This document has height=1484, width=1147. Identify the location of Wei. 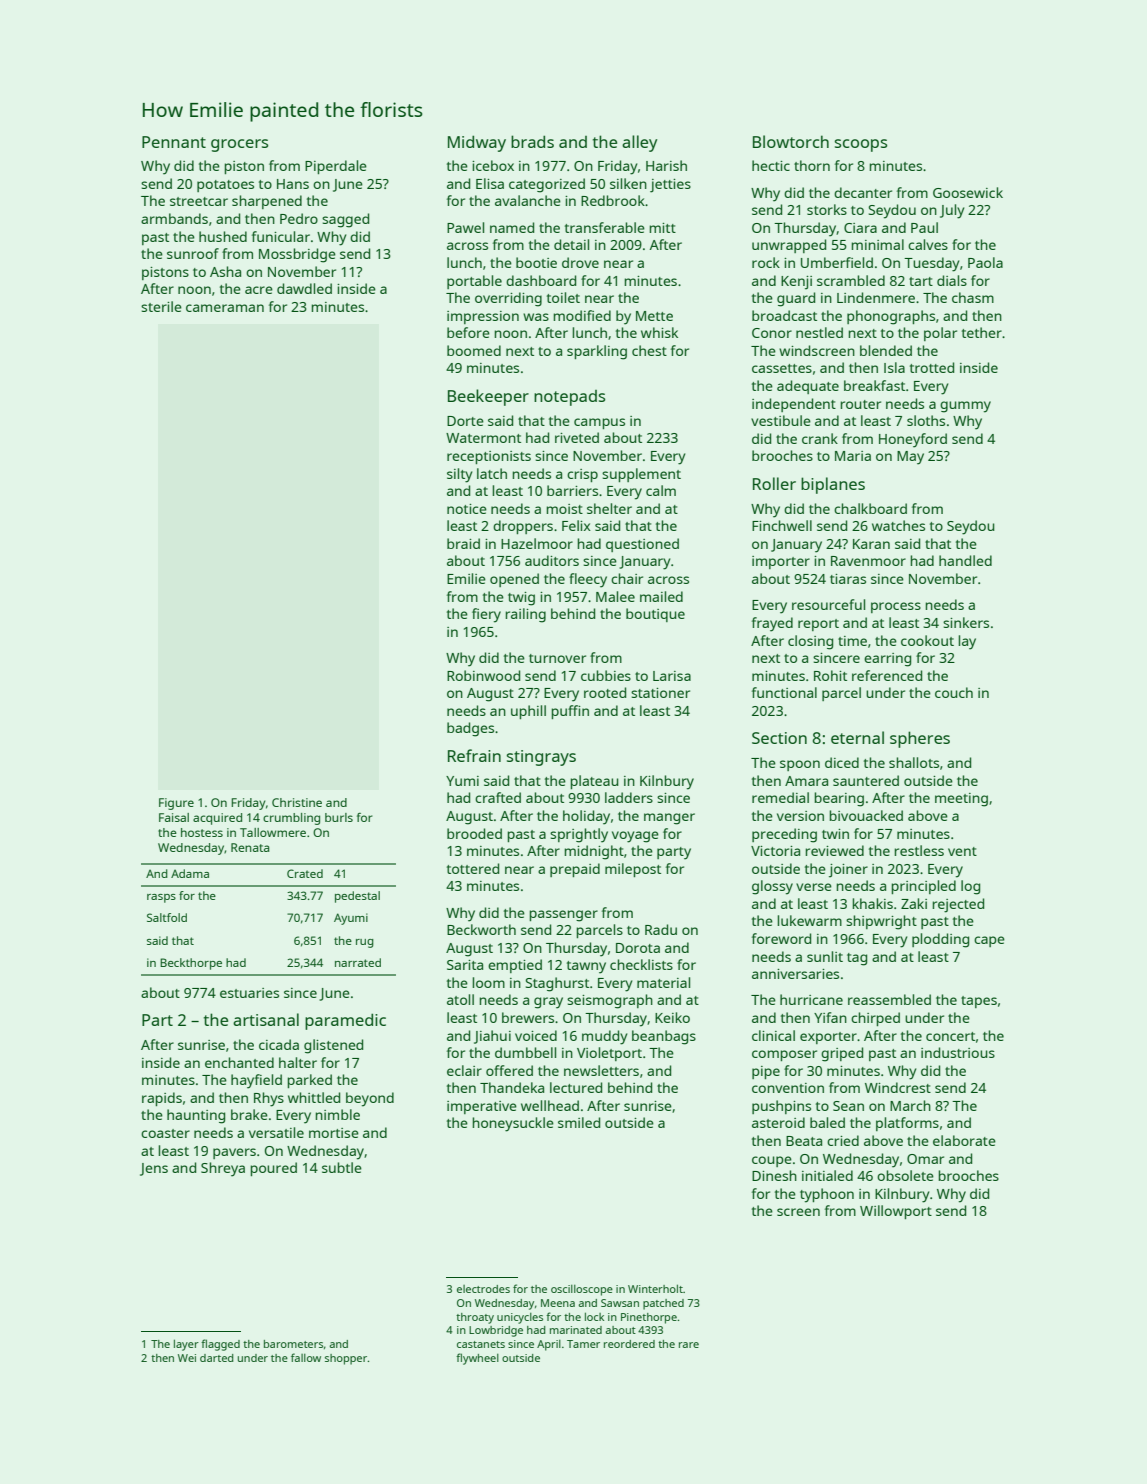
(187, 1358).
